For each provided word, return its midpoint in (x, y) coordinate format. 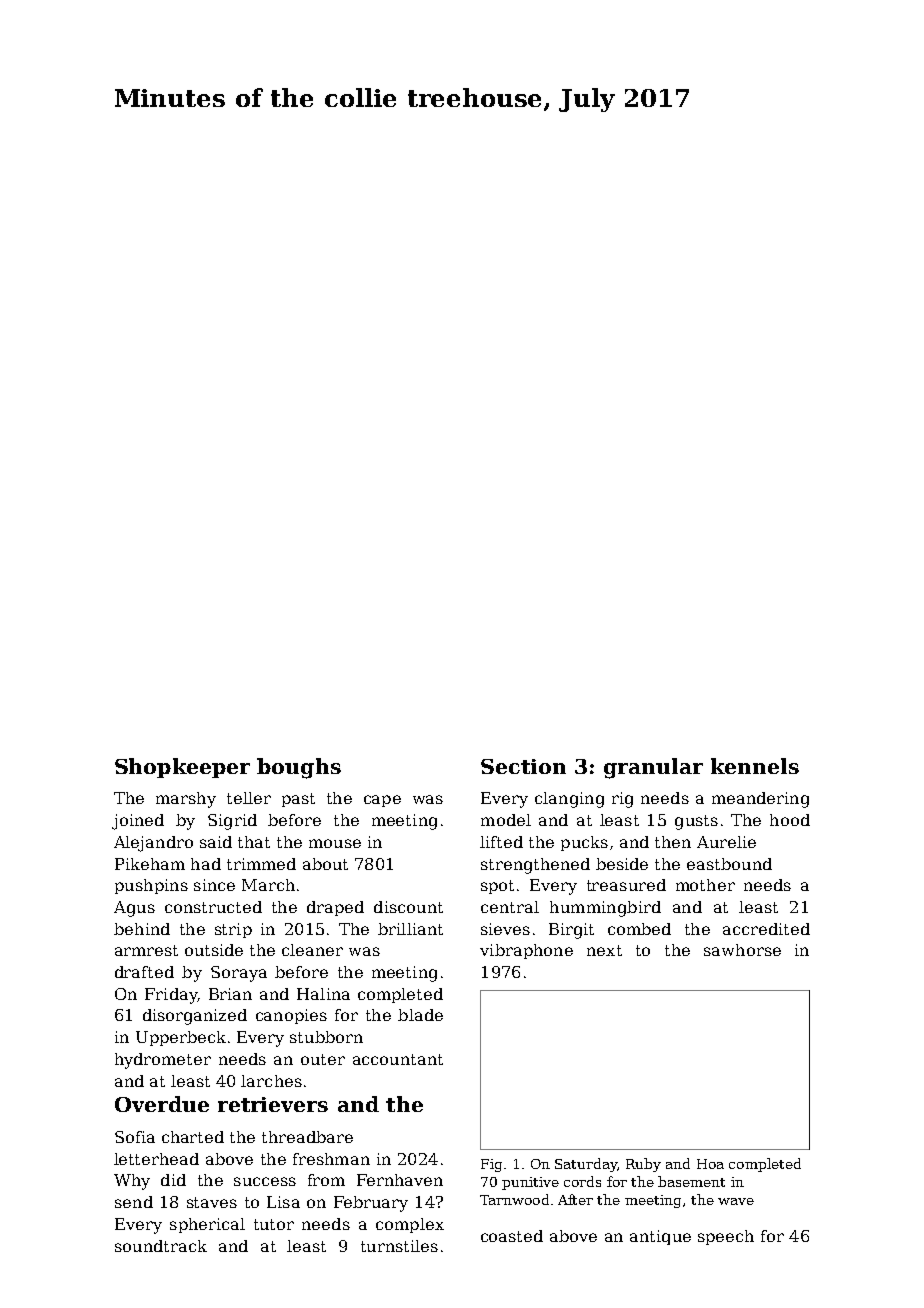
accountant (398, 1059)
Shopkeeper (182, 768)
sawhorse (742, 950)
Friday (171, 996)
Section (523, 766)
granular (653, 768)
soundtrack (161, 1246)
